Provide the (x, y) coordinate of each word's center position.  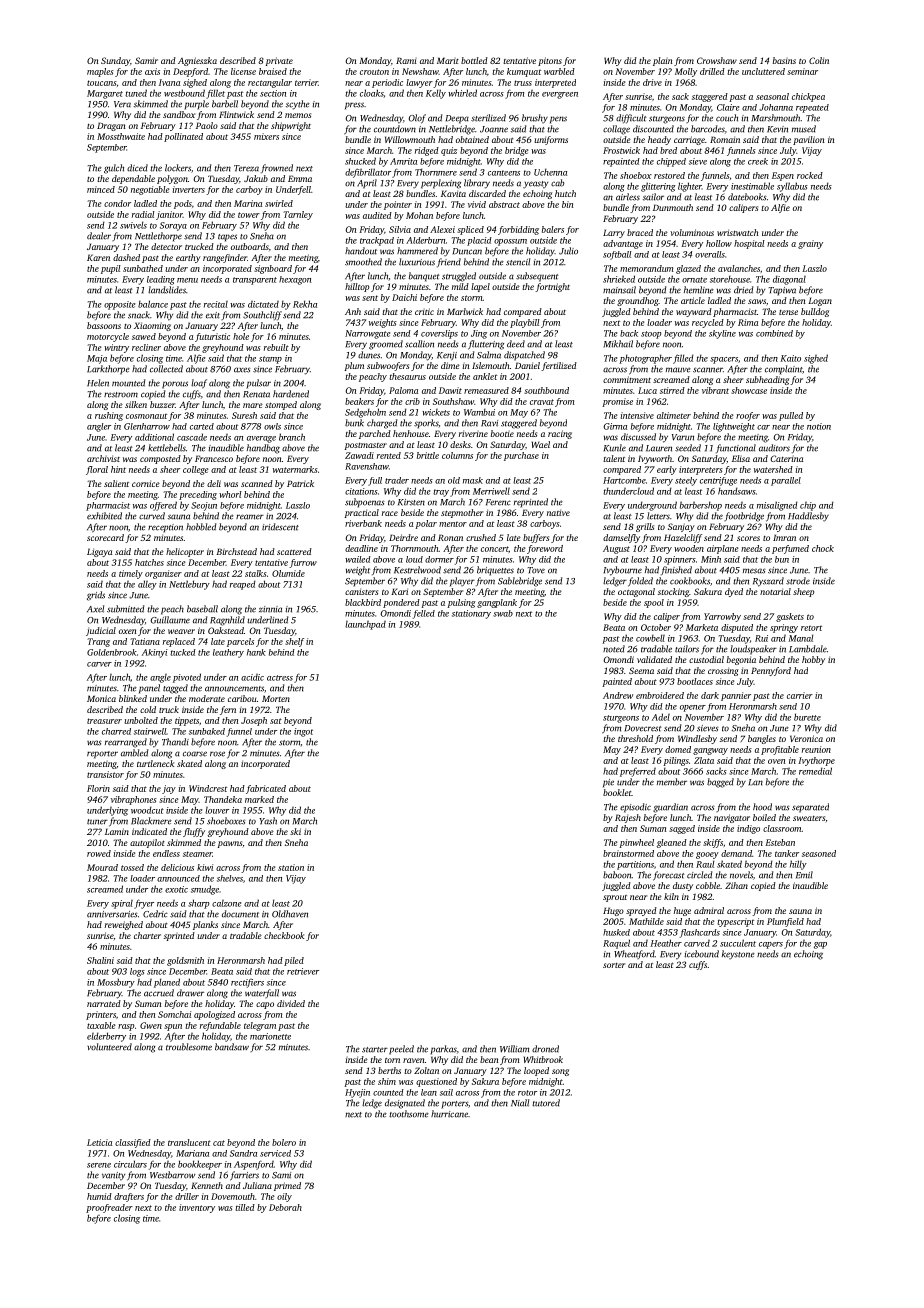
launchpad (365, 625)
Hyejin (357, 1093)
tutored (546, 1103)
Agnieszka (197, 61)
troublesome (189, 1047)
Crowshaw (717, 60)
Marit (448, 60)
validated (654, 659)
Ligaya (99, 552)
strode (798, 581)
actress (280, 678)
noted (614, 649)
